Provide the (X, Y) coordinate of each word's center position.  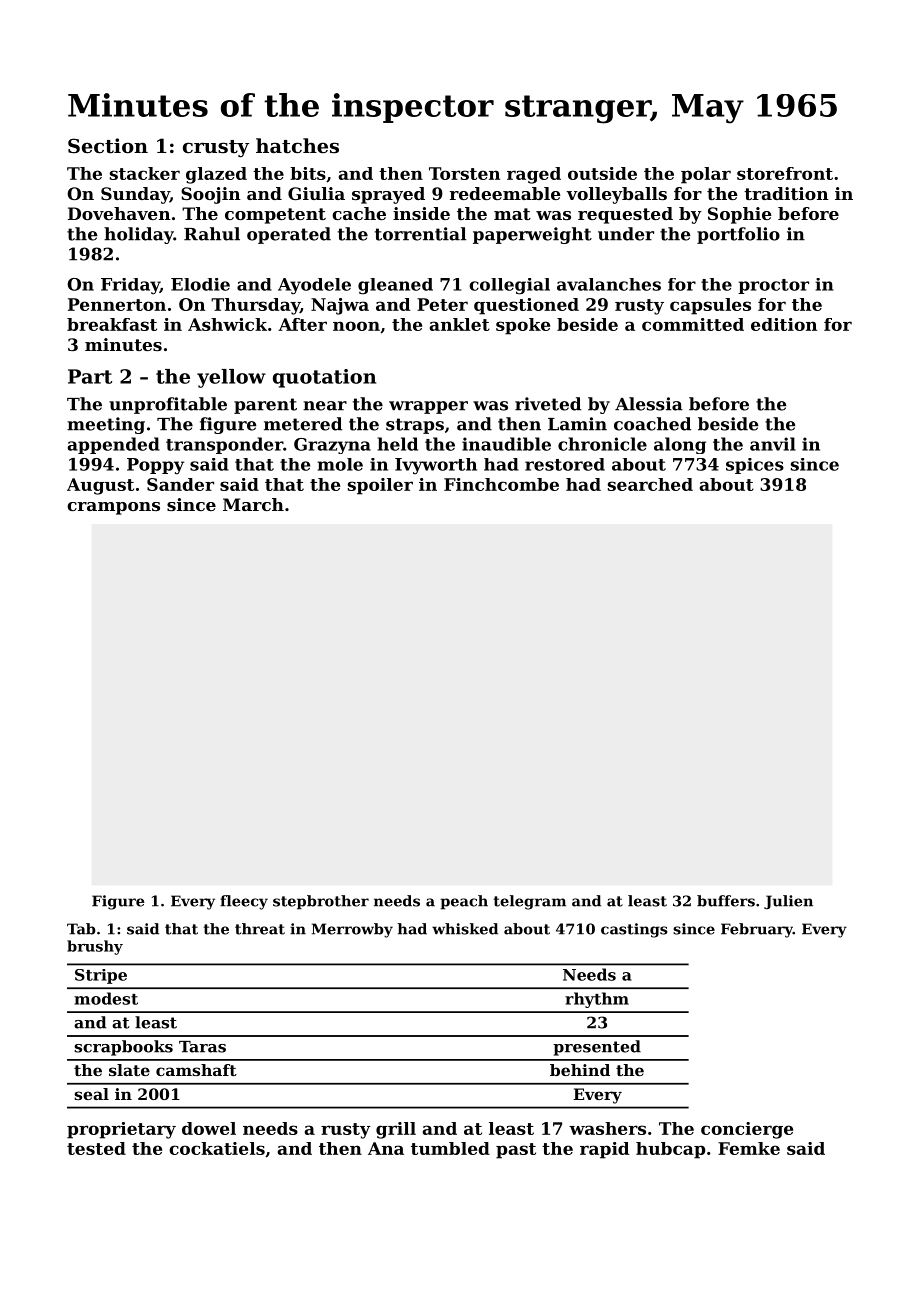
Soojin (211, 195)
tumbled (450, 1148)
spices (755, 466)
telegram (530, 902)
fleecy (244, 902)
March (253, 504)
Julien (788, 902)
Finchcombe (501, 484)
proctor (773, 286)
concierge (747, 1130)
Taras (202, 1047)
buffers (726, 901)
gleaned (395, 286)
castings (634, 930)
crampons (113, 508)
